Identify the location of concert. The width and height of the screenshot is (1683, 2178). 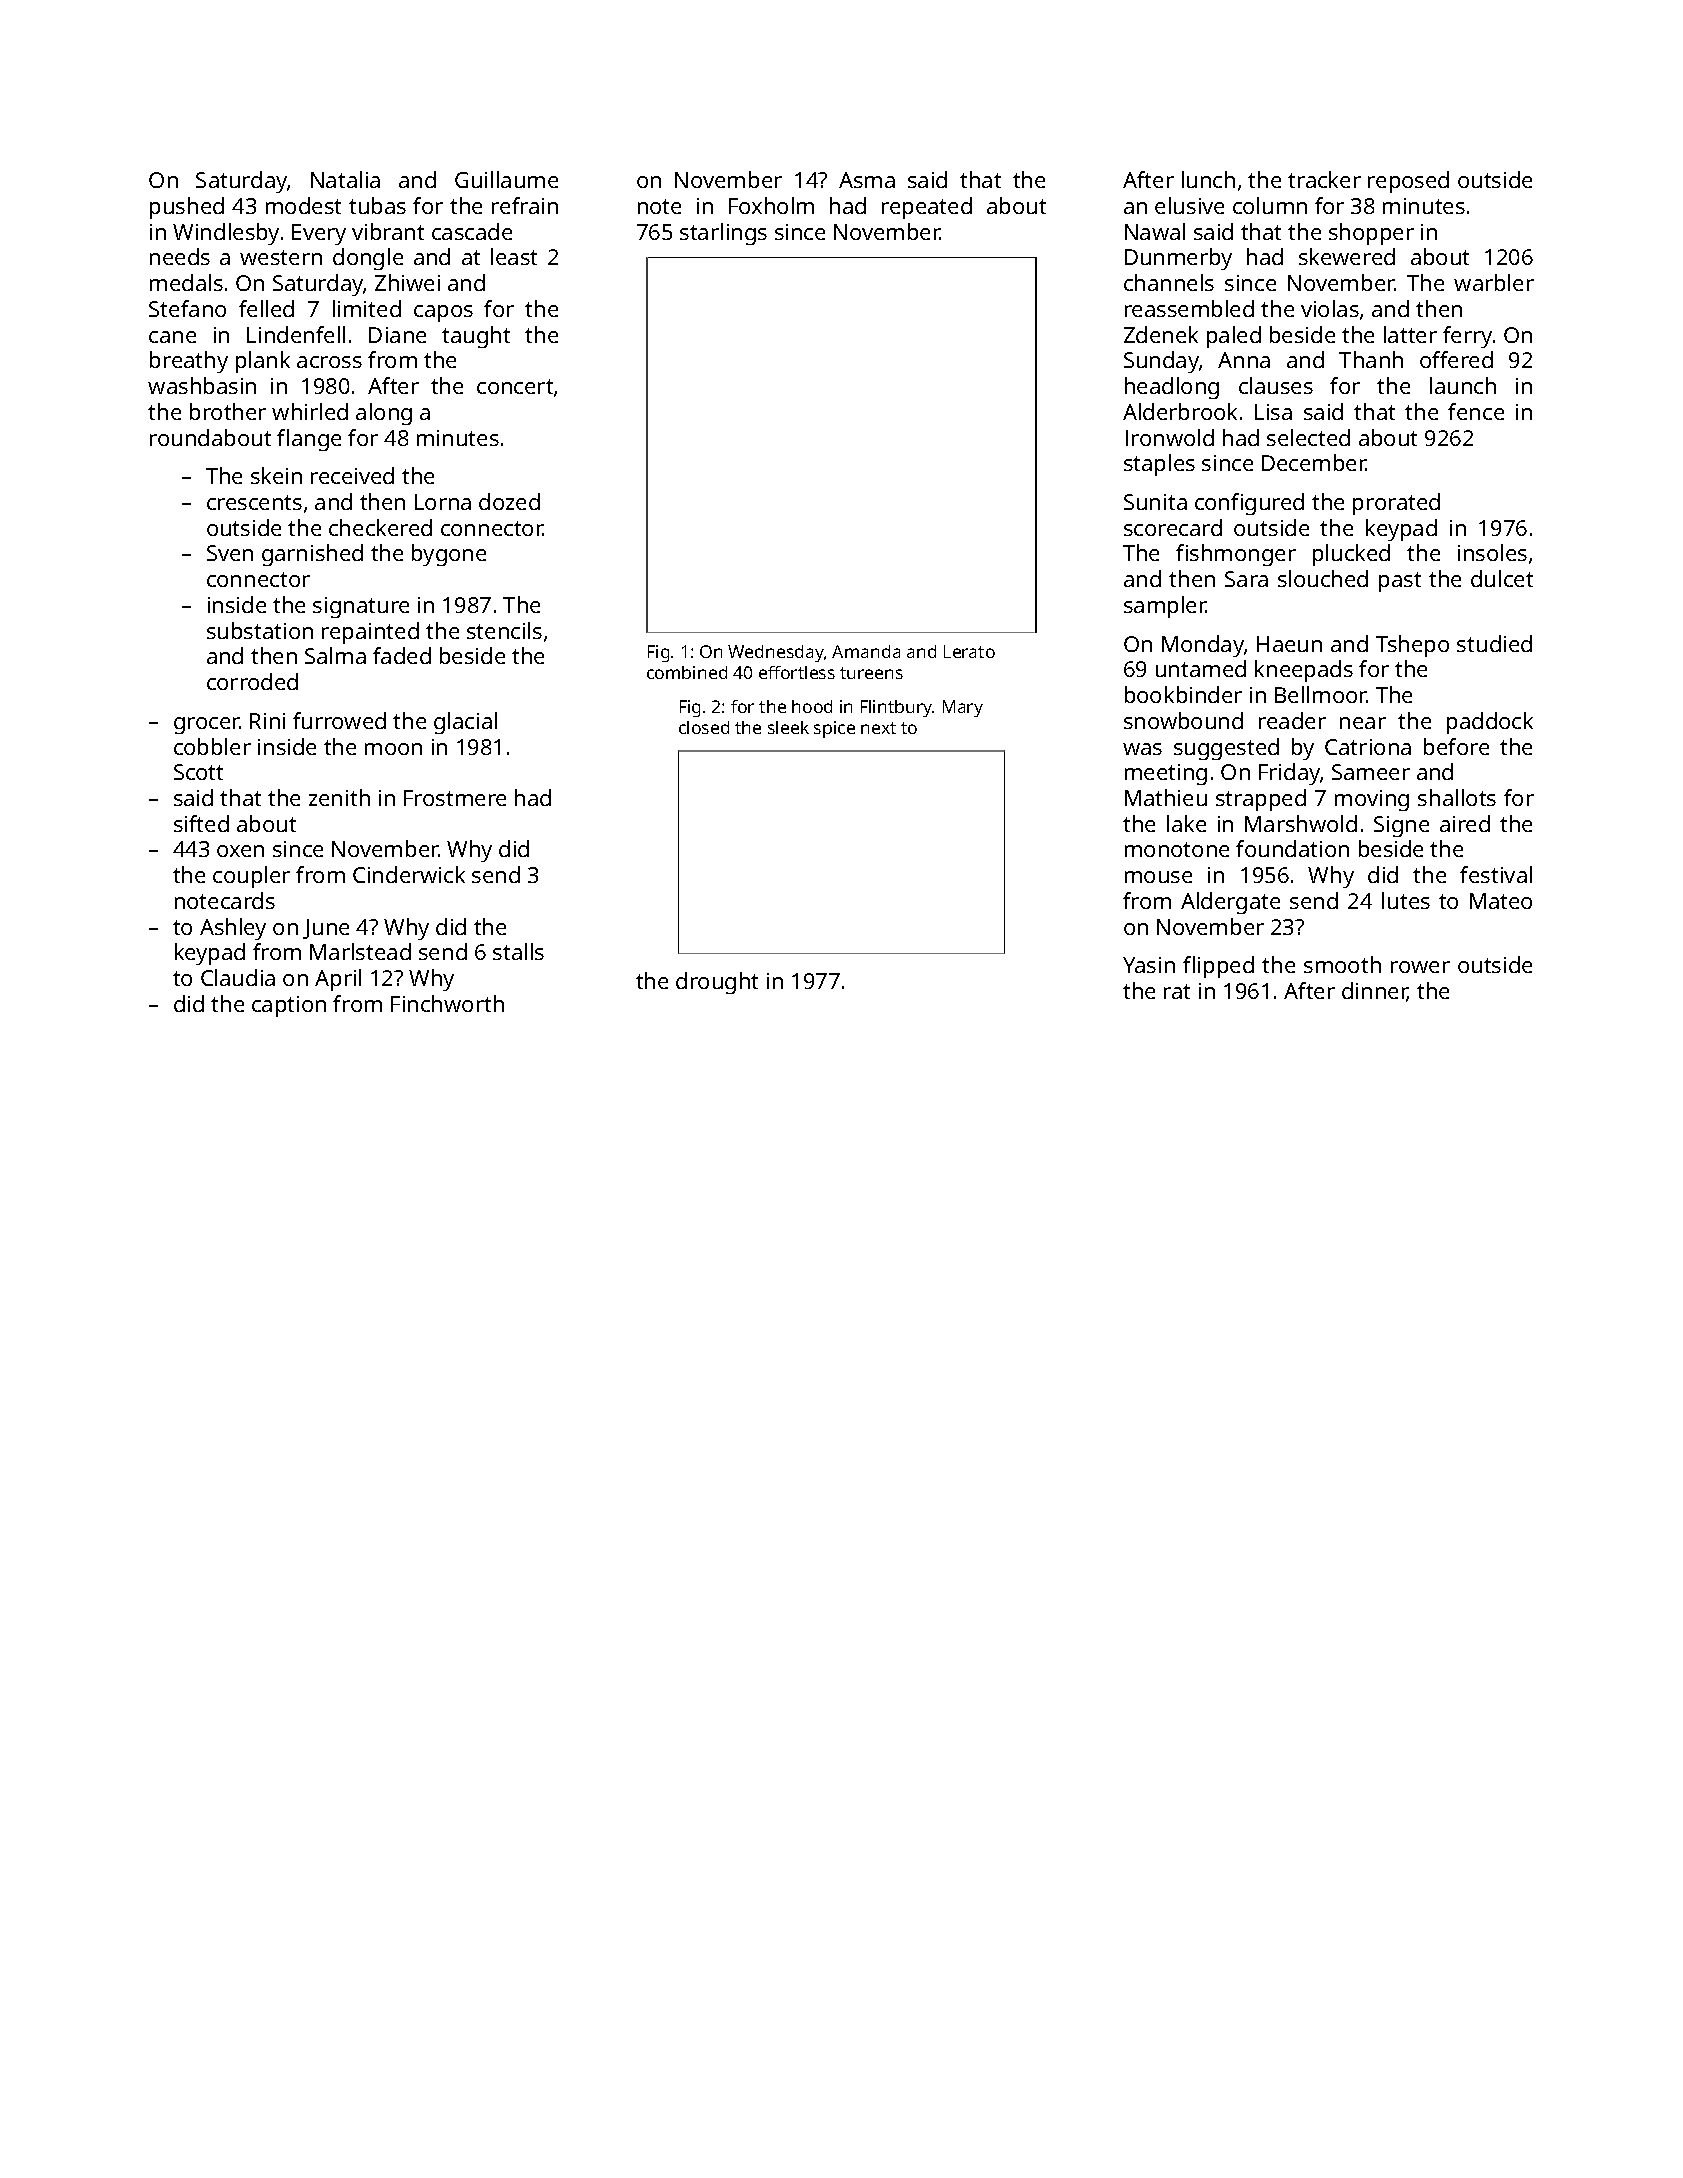
(515, 386).
